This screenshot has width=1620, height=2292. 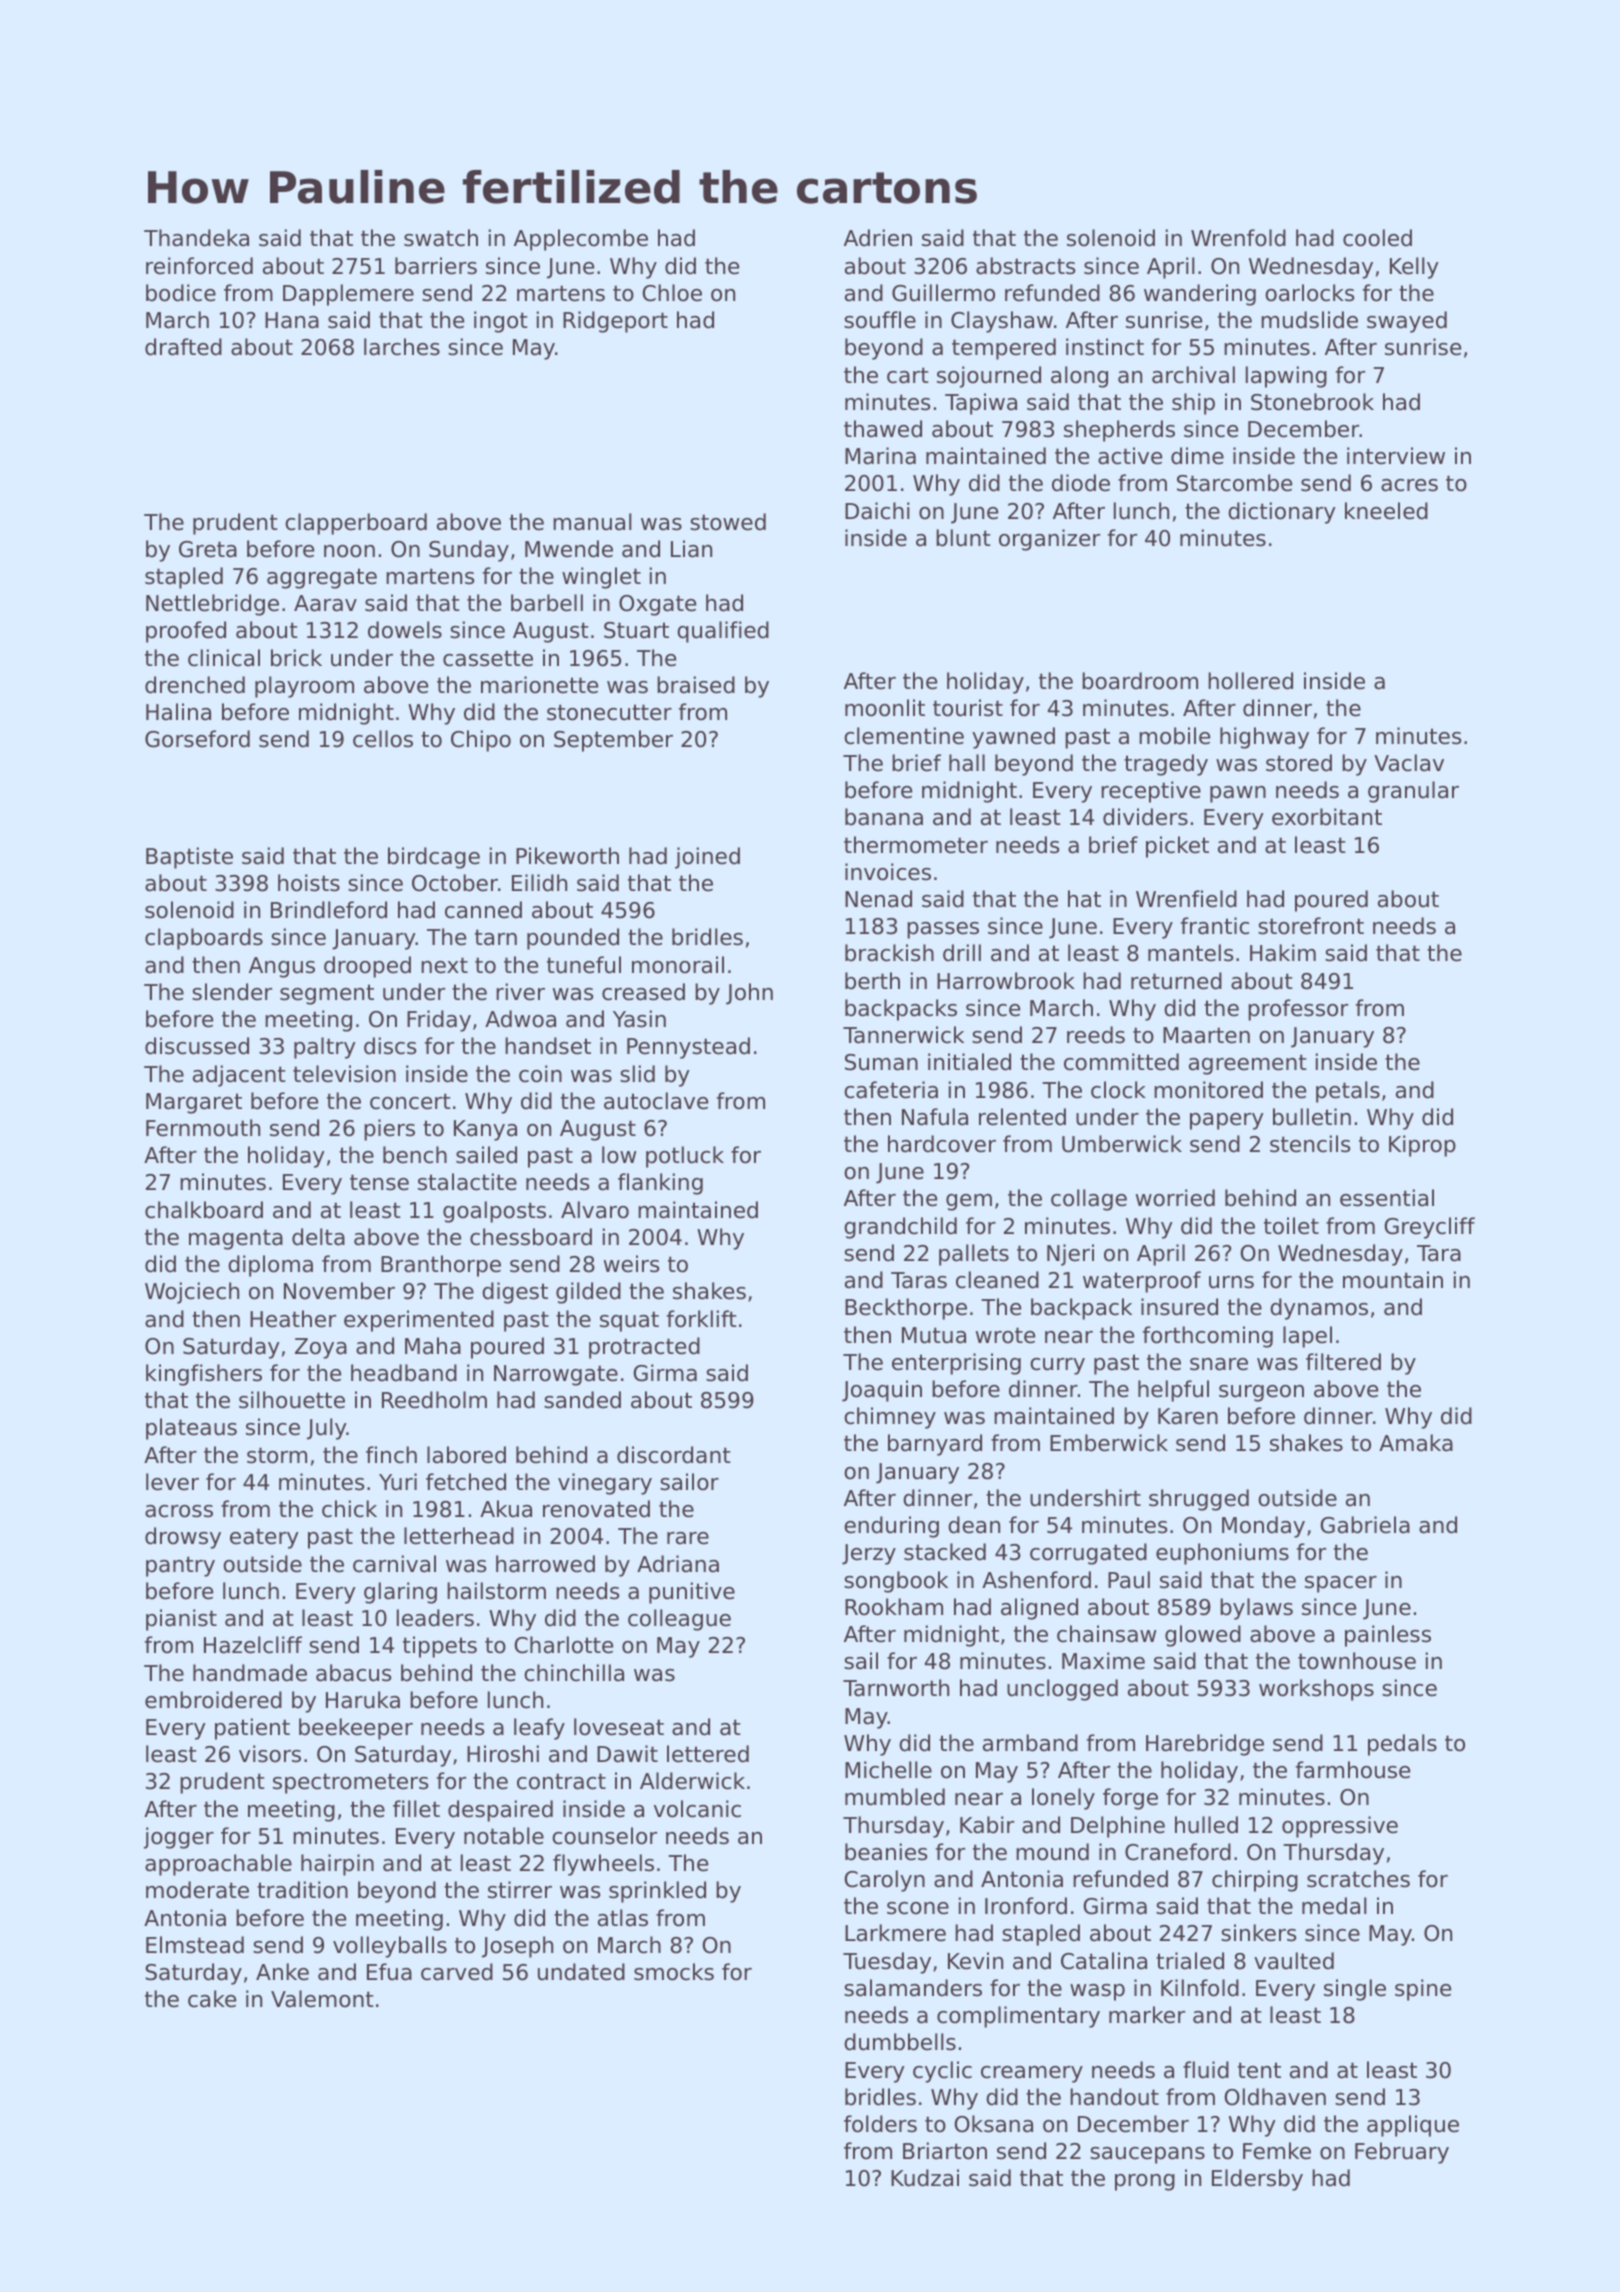 I want to click on hollered, so click(x=1250, y=681).
